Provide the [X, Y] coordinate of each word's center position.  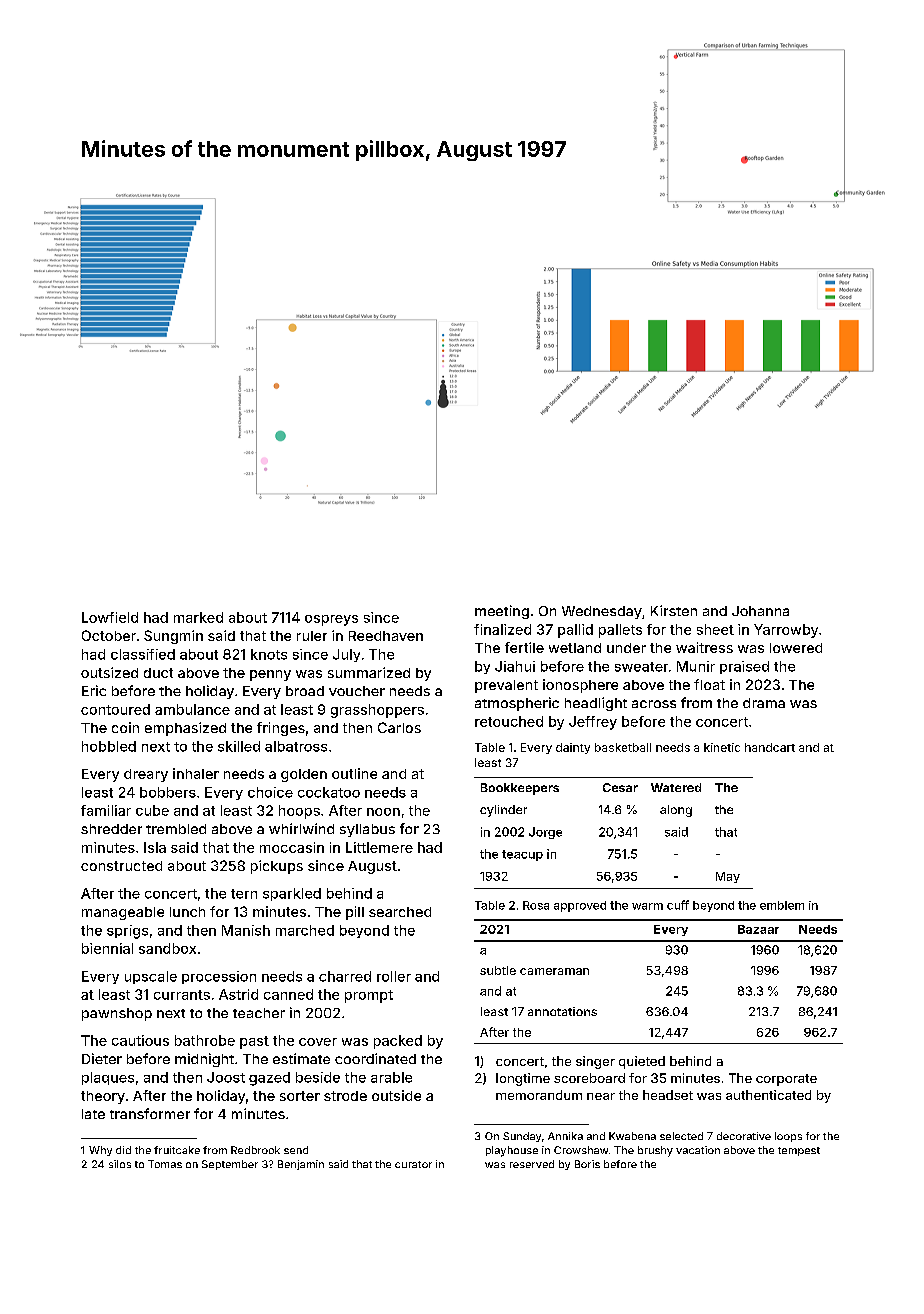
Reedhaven [386, 636]
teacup [522, 855]
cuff [678, 905]
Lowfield [110, 617]
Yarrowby [786, 631]
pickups [277, 867]
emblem [782, 905]
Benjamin [301, 1165]
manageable [123, 913]
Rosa [536, 905]
